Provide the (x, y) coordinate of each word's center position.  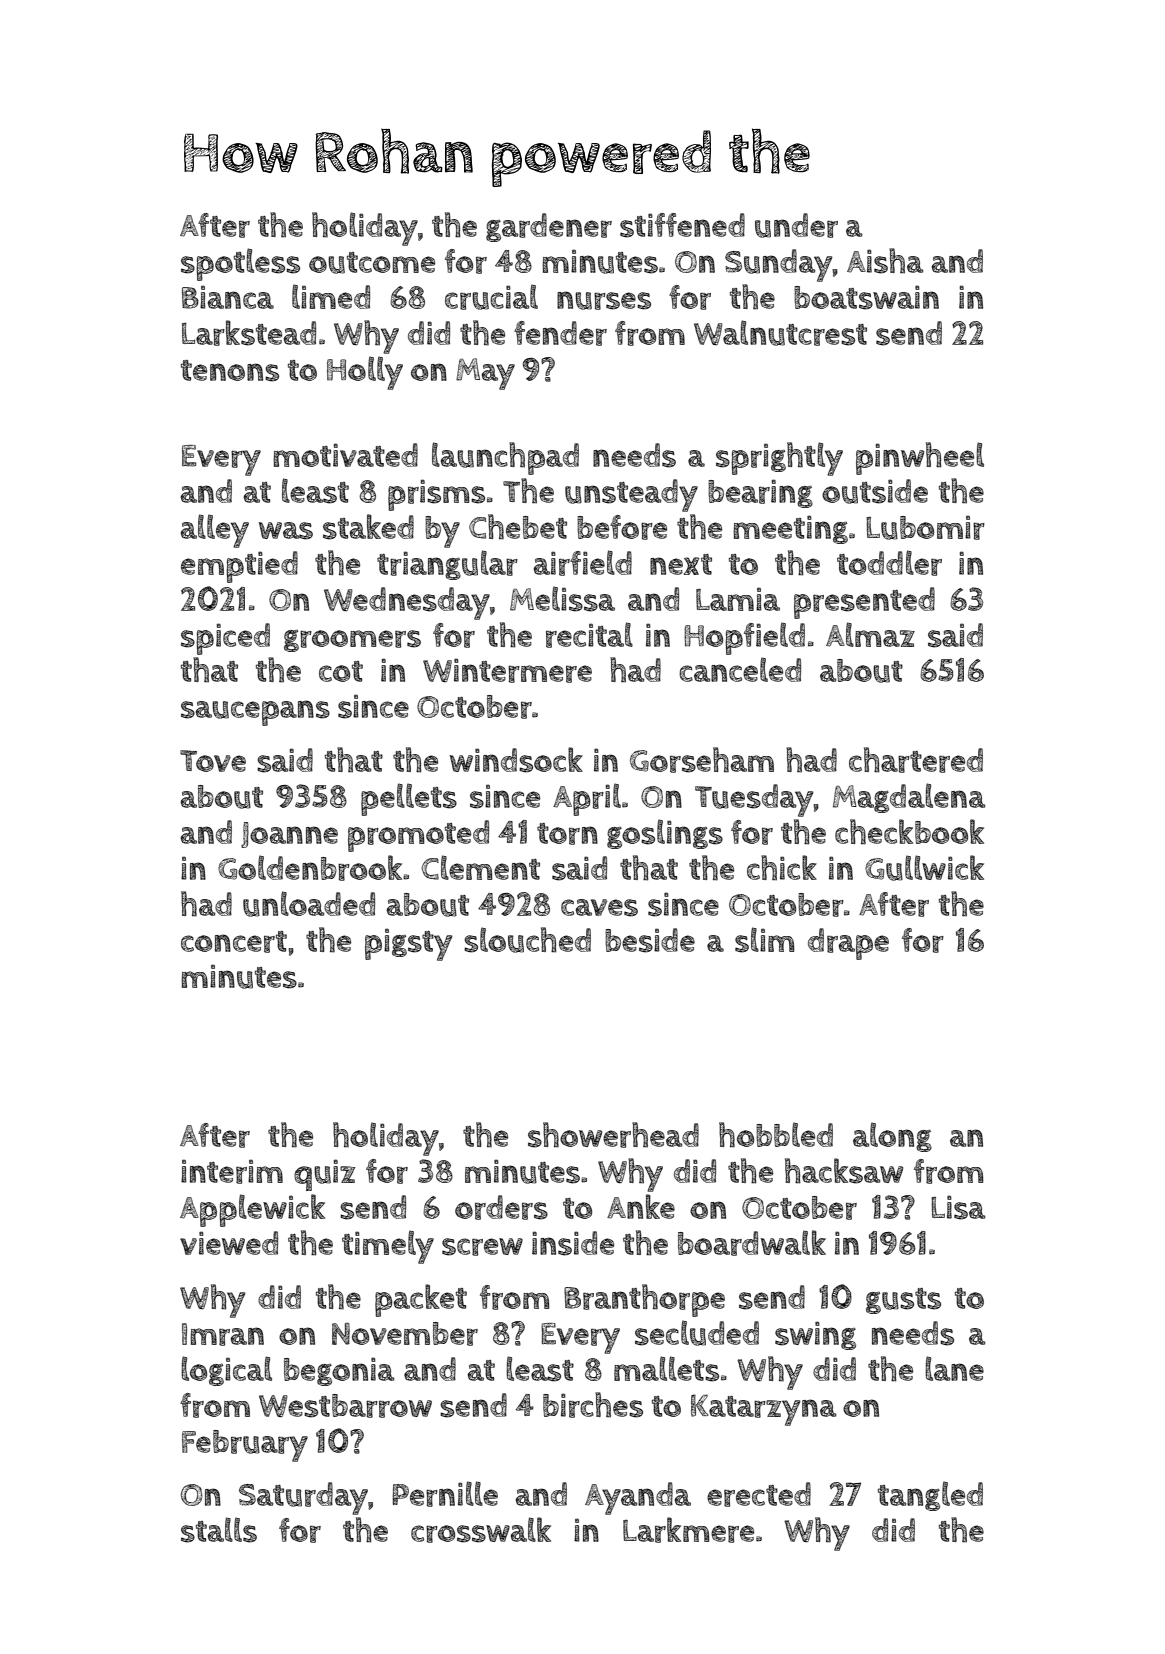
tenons (230, 371)
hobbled (776, 1135)
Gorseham (702, 760)
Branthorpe (644, 1300)
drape (848, 944)
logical (226, 1371)
